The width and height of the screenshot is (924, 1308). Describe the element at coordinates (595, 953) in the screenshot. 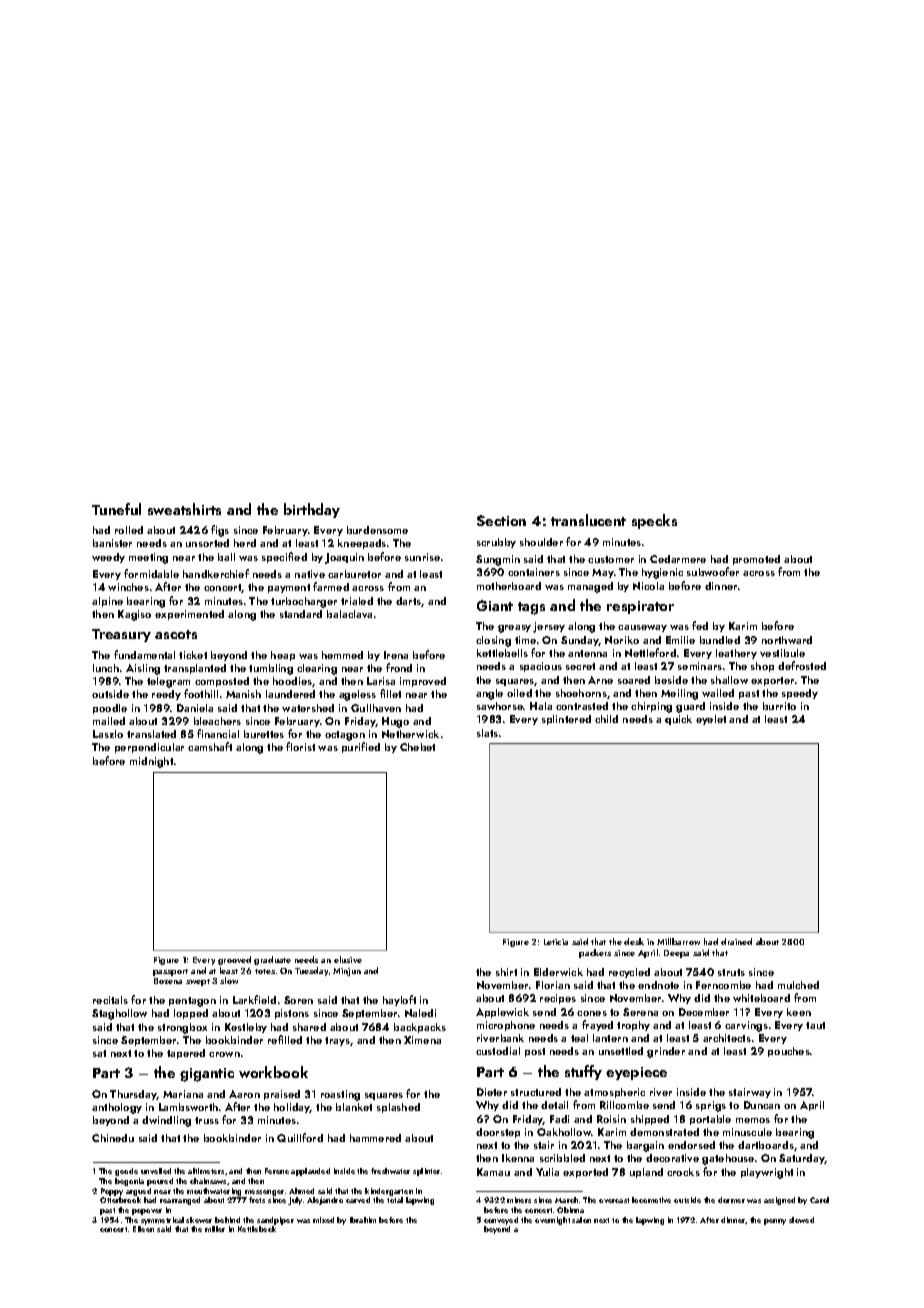

I see `packers` at that location.
